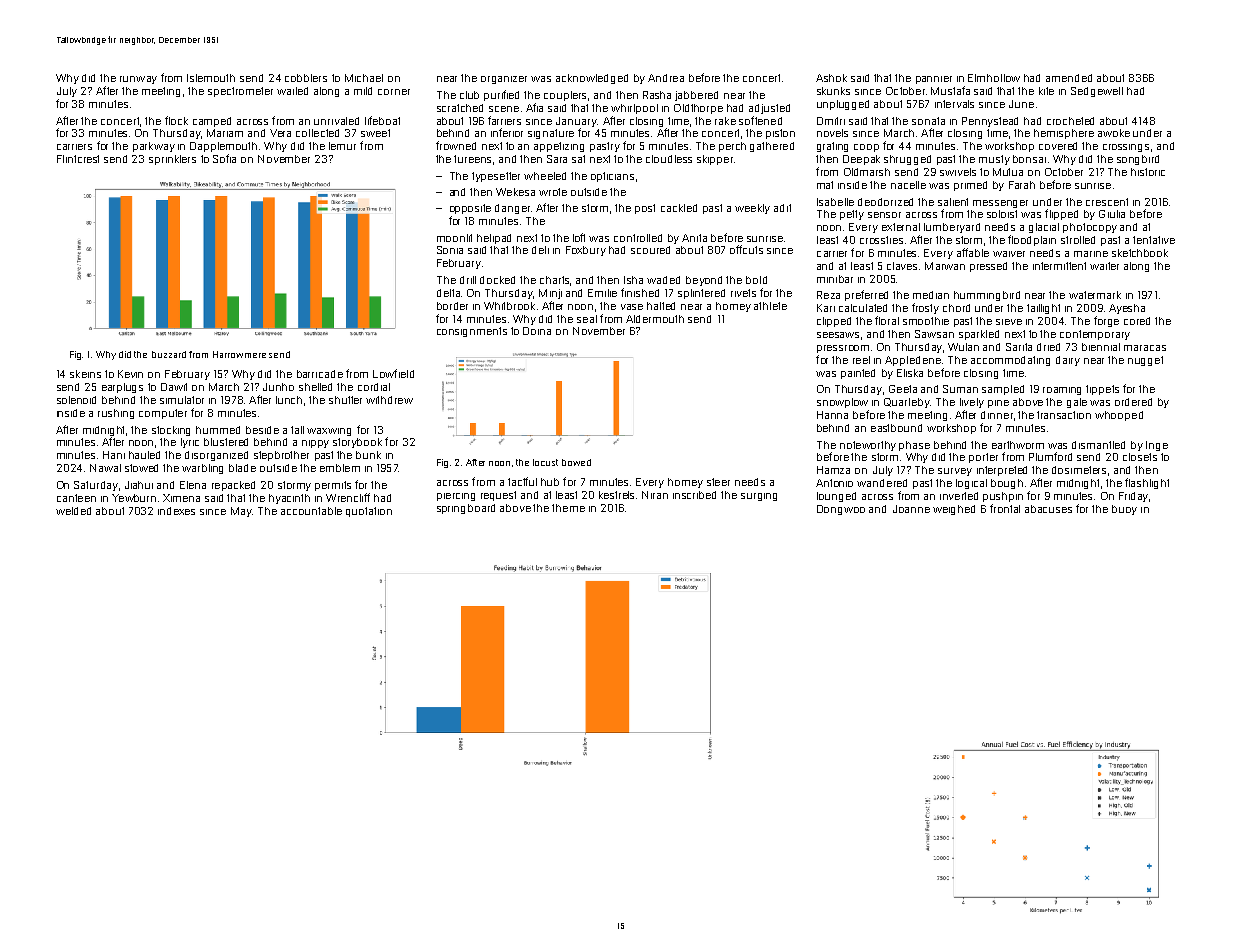 This page has width=1233, height=952. What do you see at coordinates (841, 510) in the page?
I see `Dongwoo` at bounding box center [841, 510].
